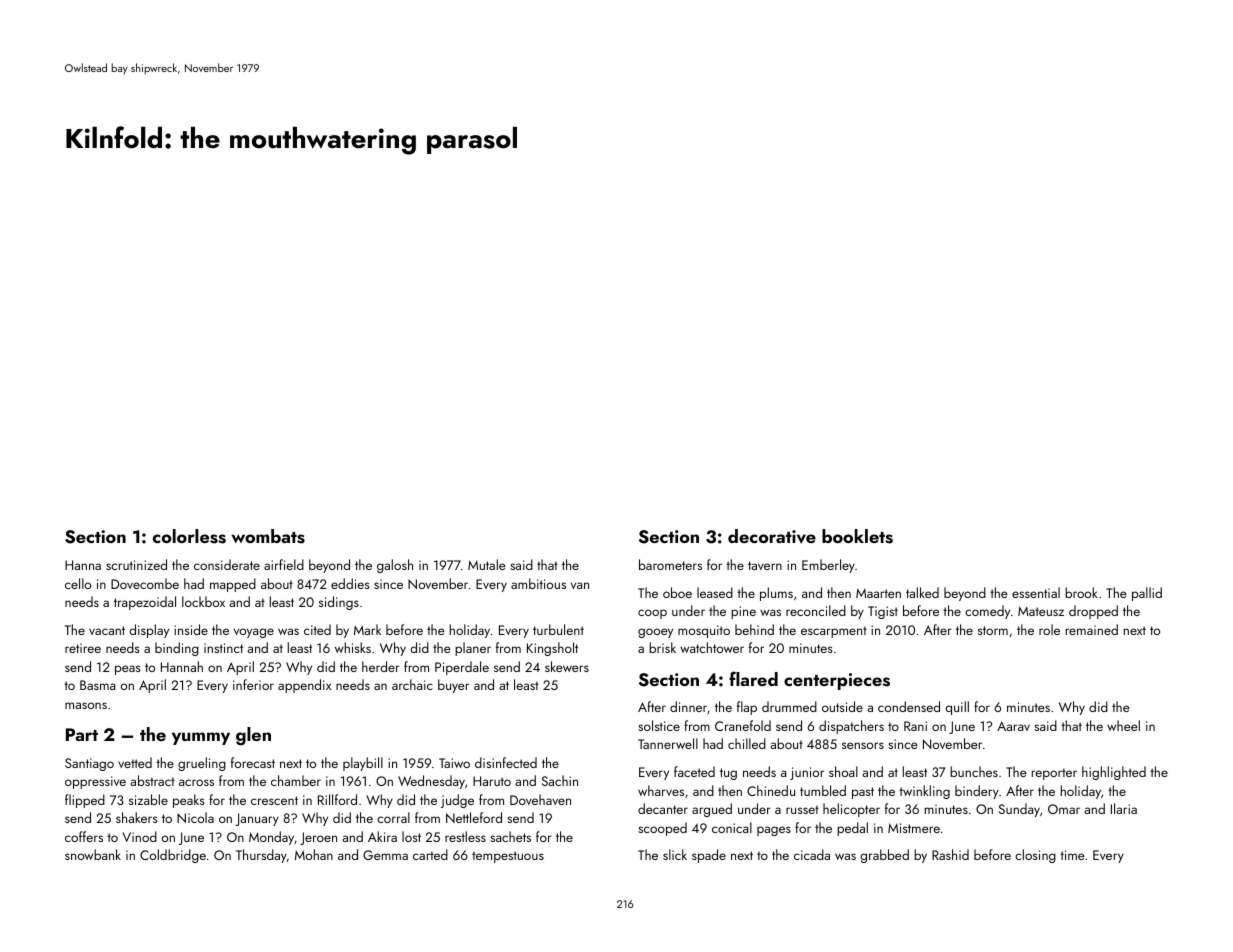  I want to click on corral, so click(393, 817).
